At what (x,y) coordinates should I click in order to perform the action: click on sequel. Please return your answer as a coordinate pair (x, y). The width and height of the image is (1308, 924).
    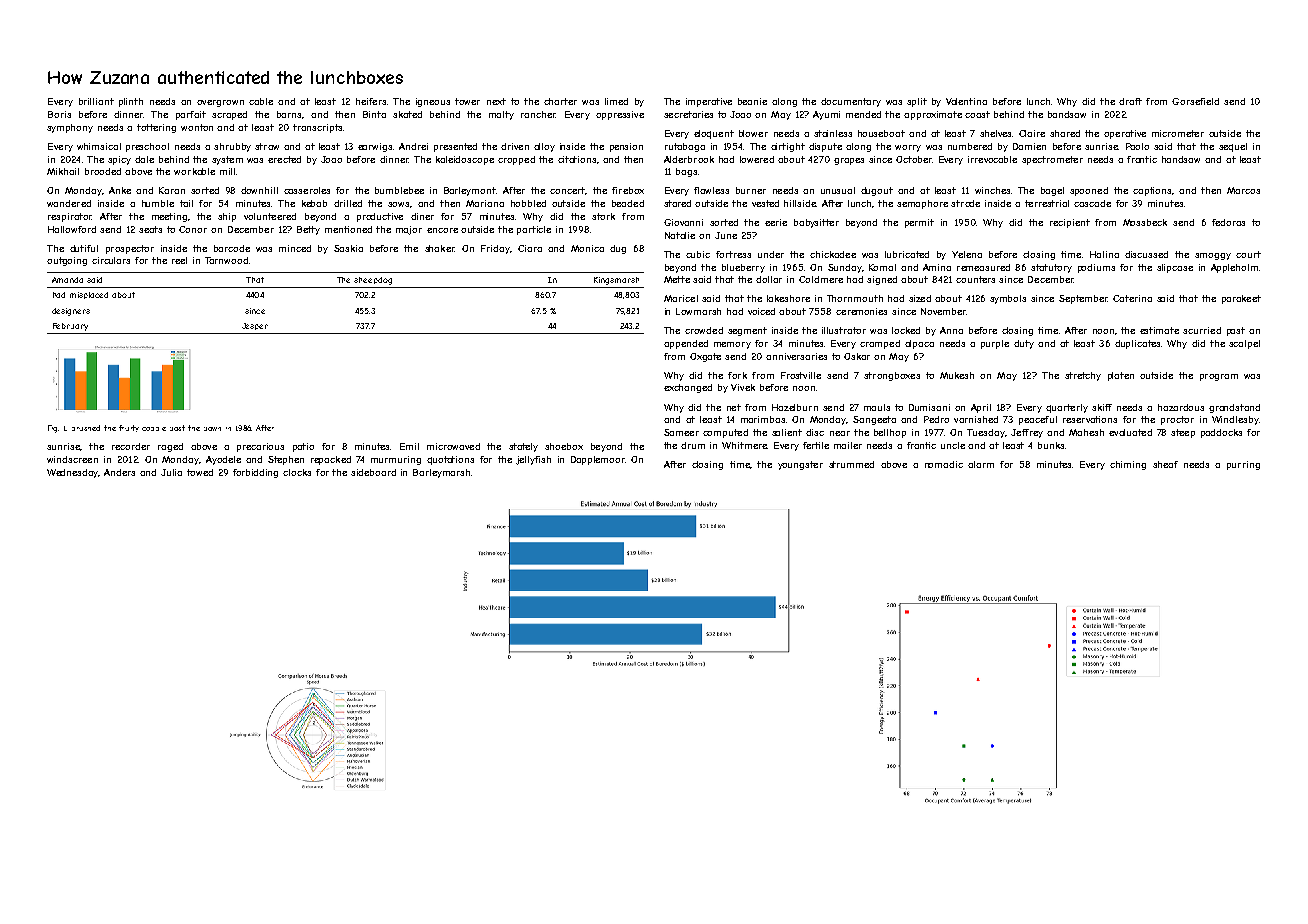
    Looking at the image, I should click on (1233, 147).
